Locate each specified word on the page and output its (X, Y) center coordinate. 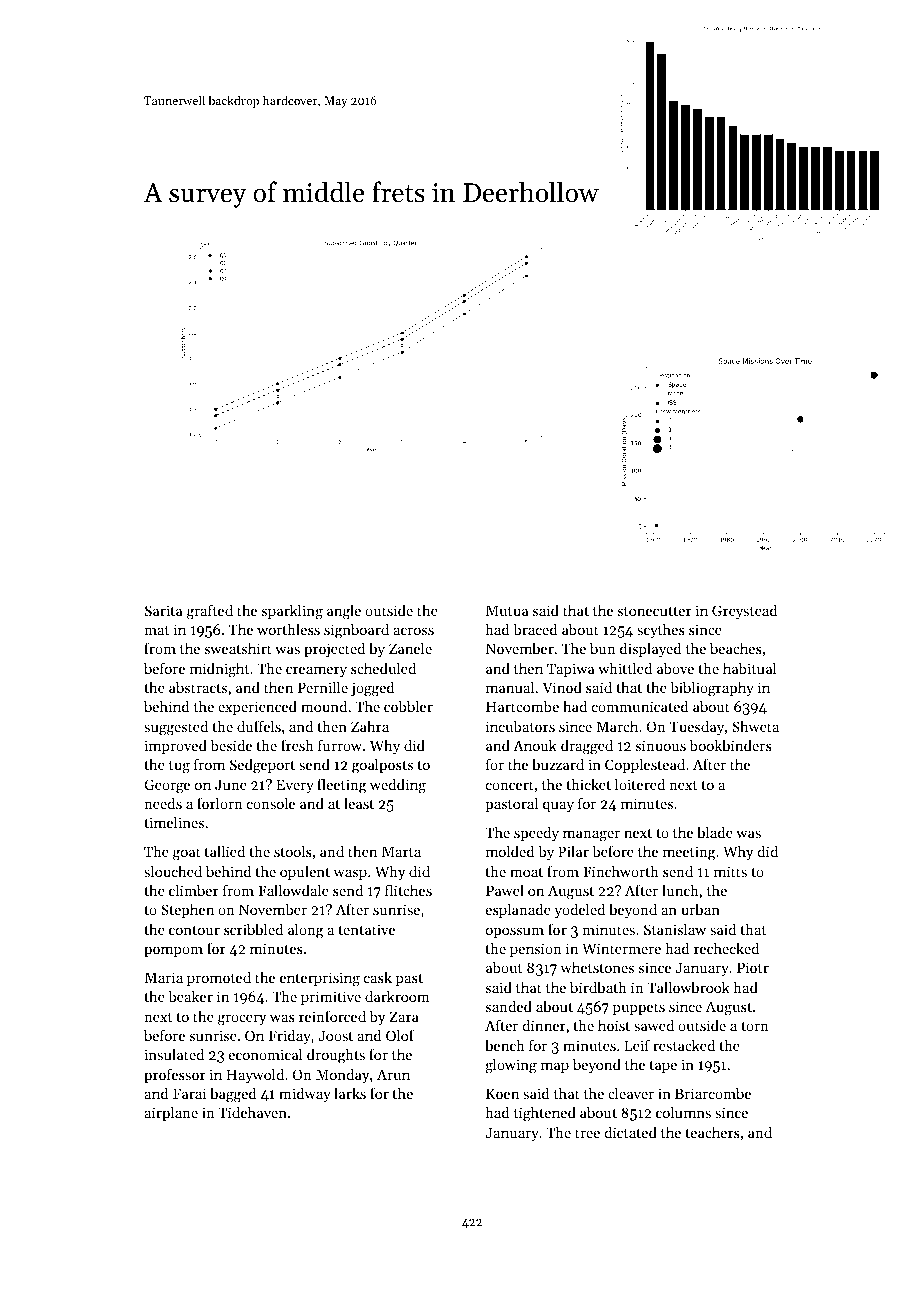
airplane (171, 1113)
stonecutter (655, 611)
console (271, 803)
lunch (680, 890)
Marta (401, 851)
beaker (190, 996)
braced (535, 629)
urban (700, 909)
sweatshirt (238, 648)
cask (378, 977)
